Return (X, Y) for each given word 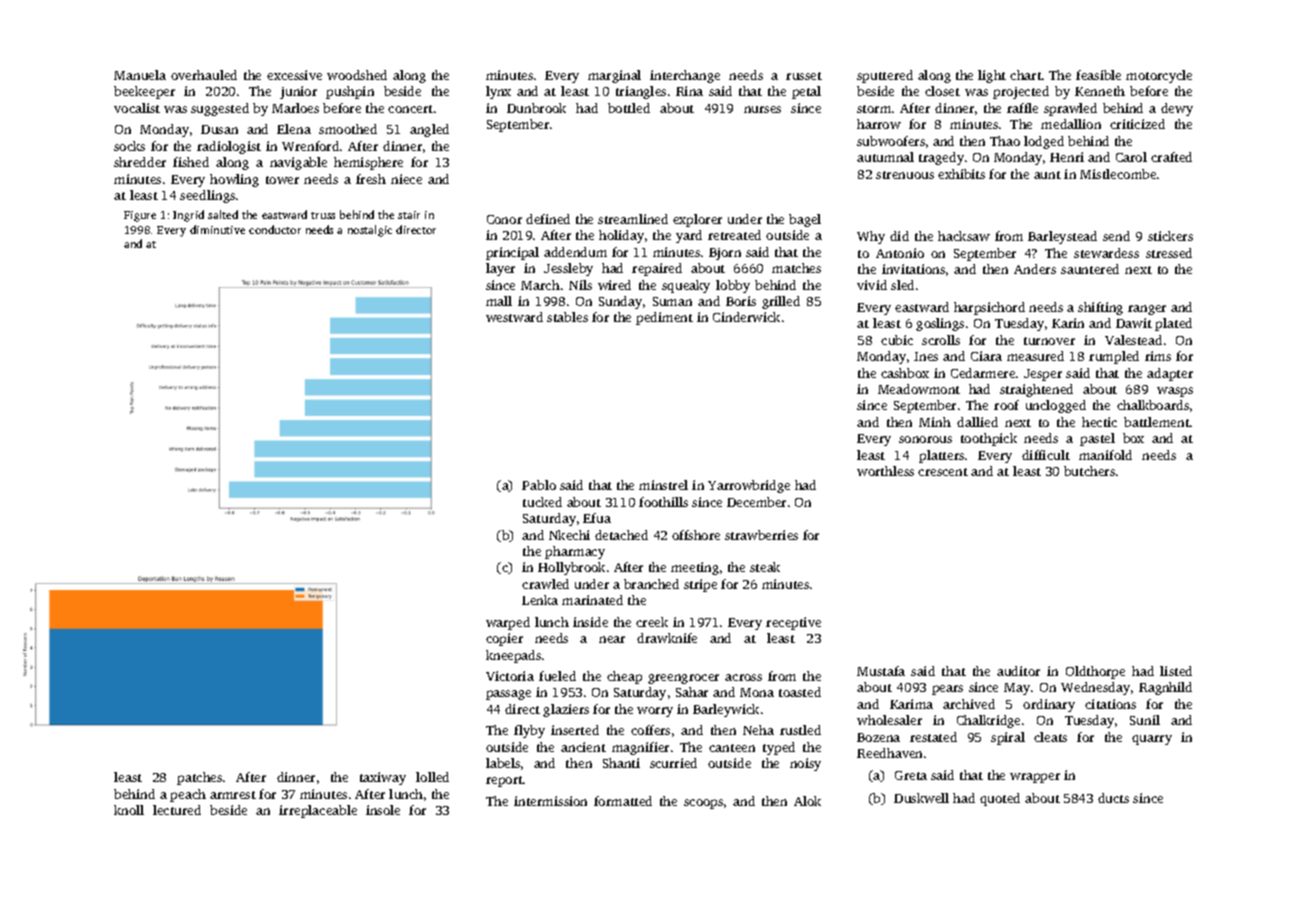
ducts (1113, 798)
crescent (943, 472)
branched (651, 584)
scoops (703, 804)
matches (796, 268)
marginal (614, 76)
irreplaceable (318, 811)
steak (765, 567)
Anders (1035, 269)
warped (508, 623)
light (992, 76)
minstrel (663, 485)
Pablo (539, 485)
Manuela (140, 75)
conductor (275, 229)
